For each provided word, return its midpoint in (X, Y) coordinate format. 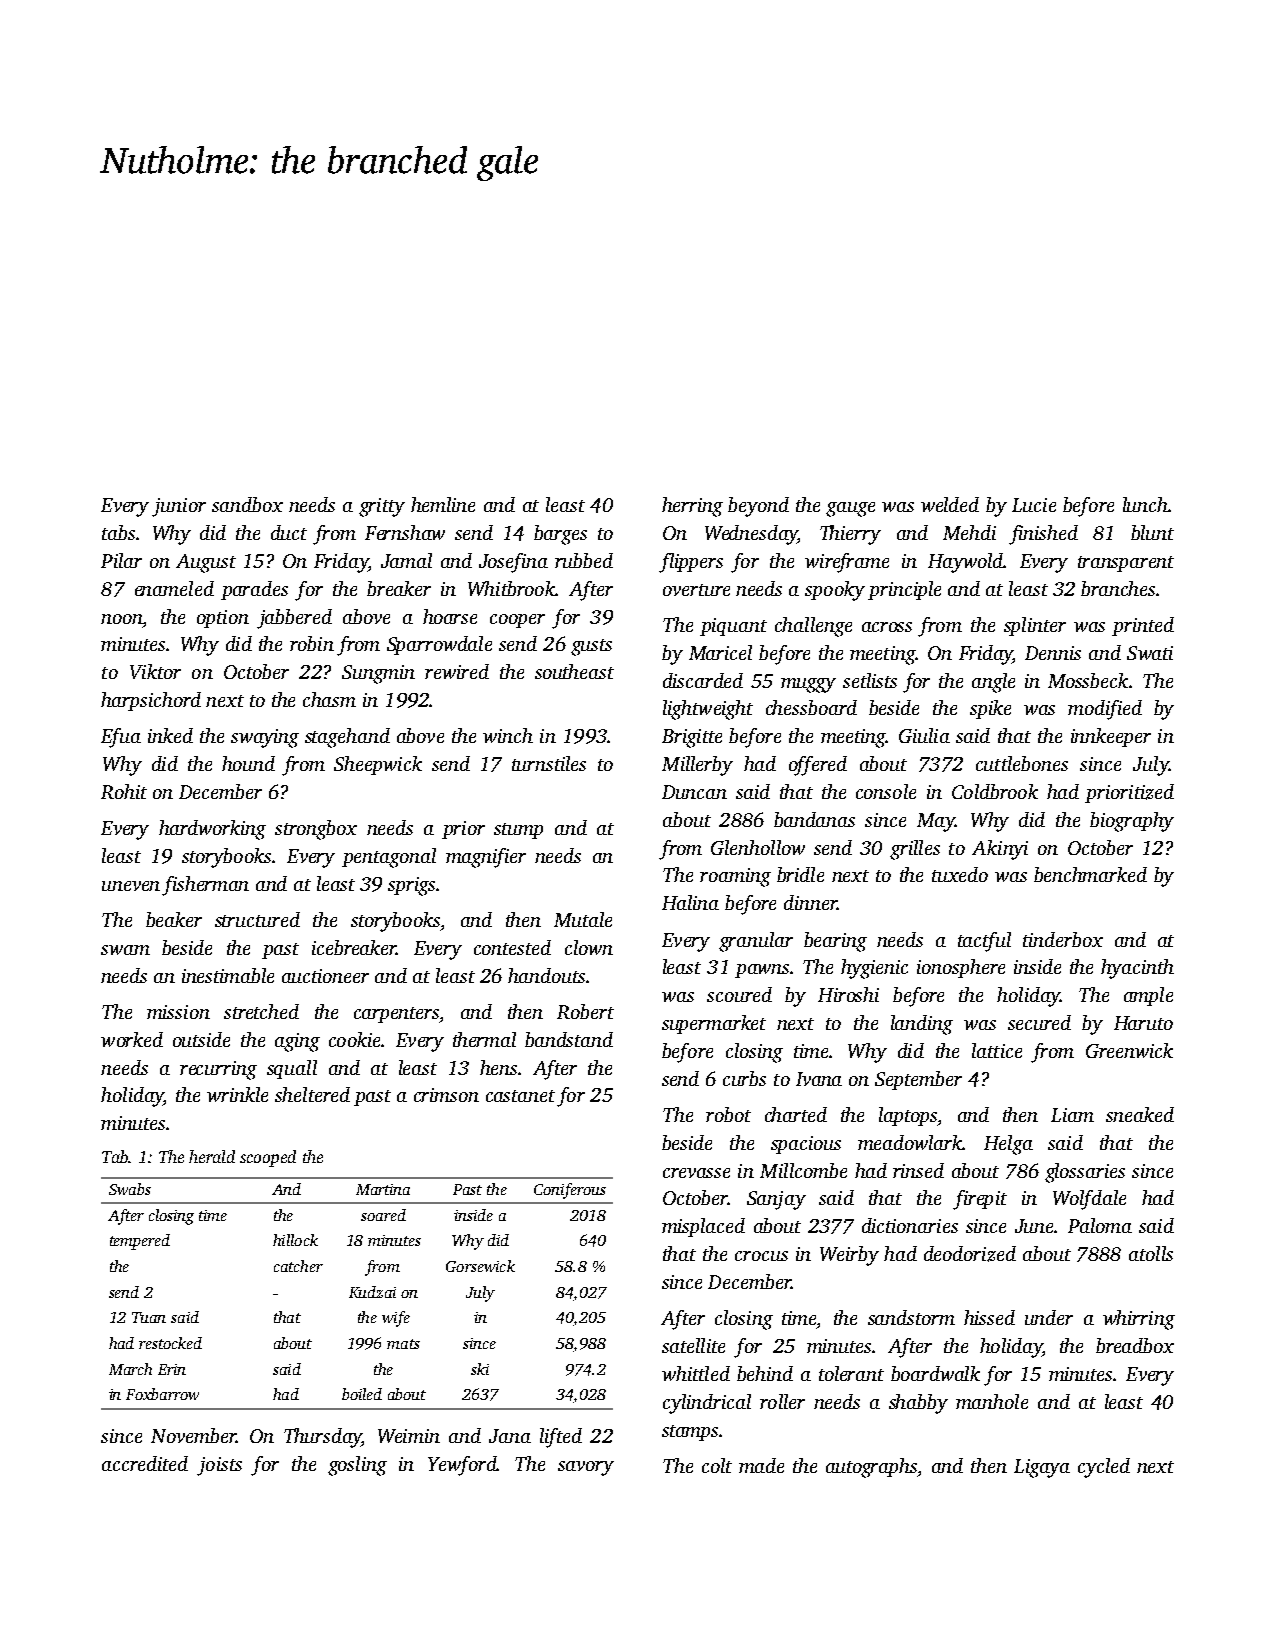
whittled (696, 1373)
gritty (382, 507)
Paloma (1100, 1225)
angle (993, 683)
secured (1039, 1022)
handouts (546, 975)
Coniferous (570, 1191)
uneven (131, 886)
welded (950, 504)
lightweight (708, 710)
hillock (295, 1240)
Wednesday (751, 535)
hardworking (212, 830)
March (130, 1369)
